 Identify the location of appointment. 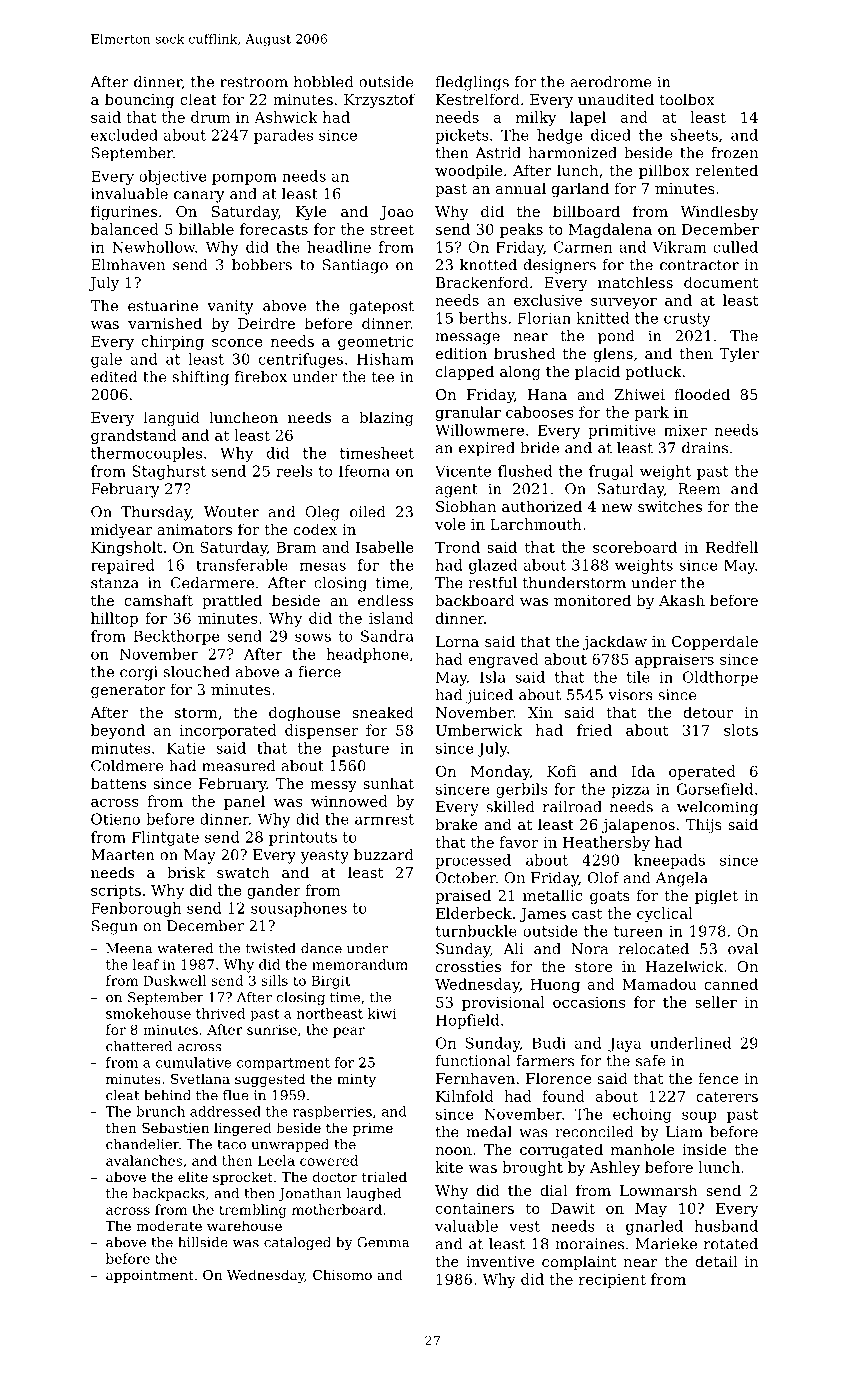
(150, 1276).
